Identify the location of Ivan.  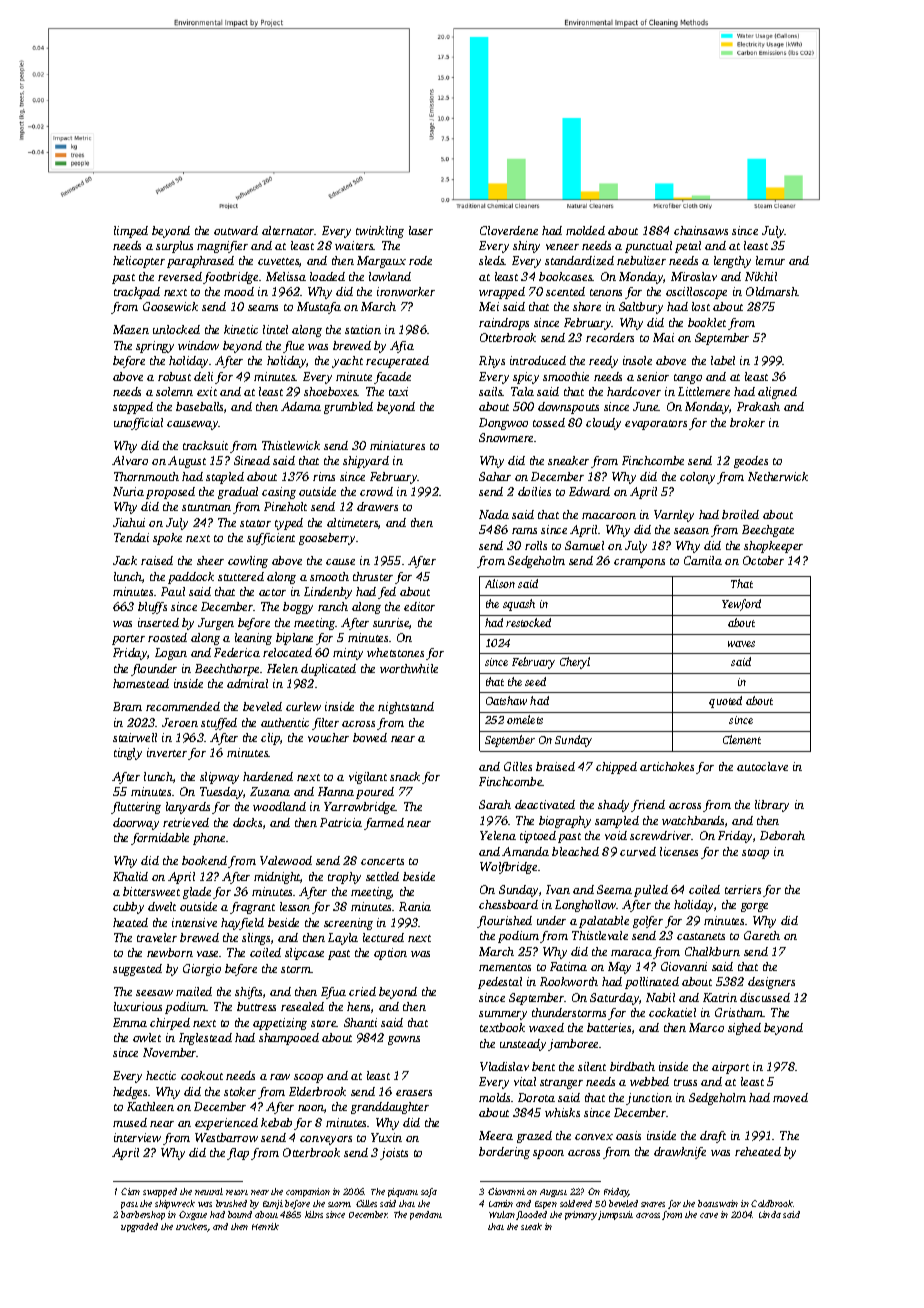
(558, 889).
